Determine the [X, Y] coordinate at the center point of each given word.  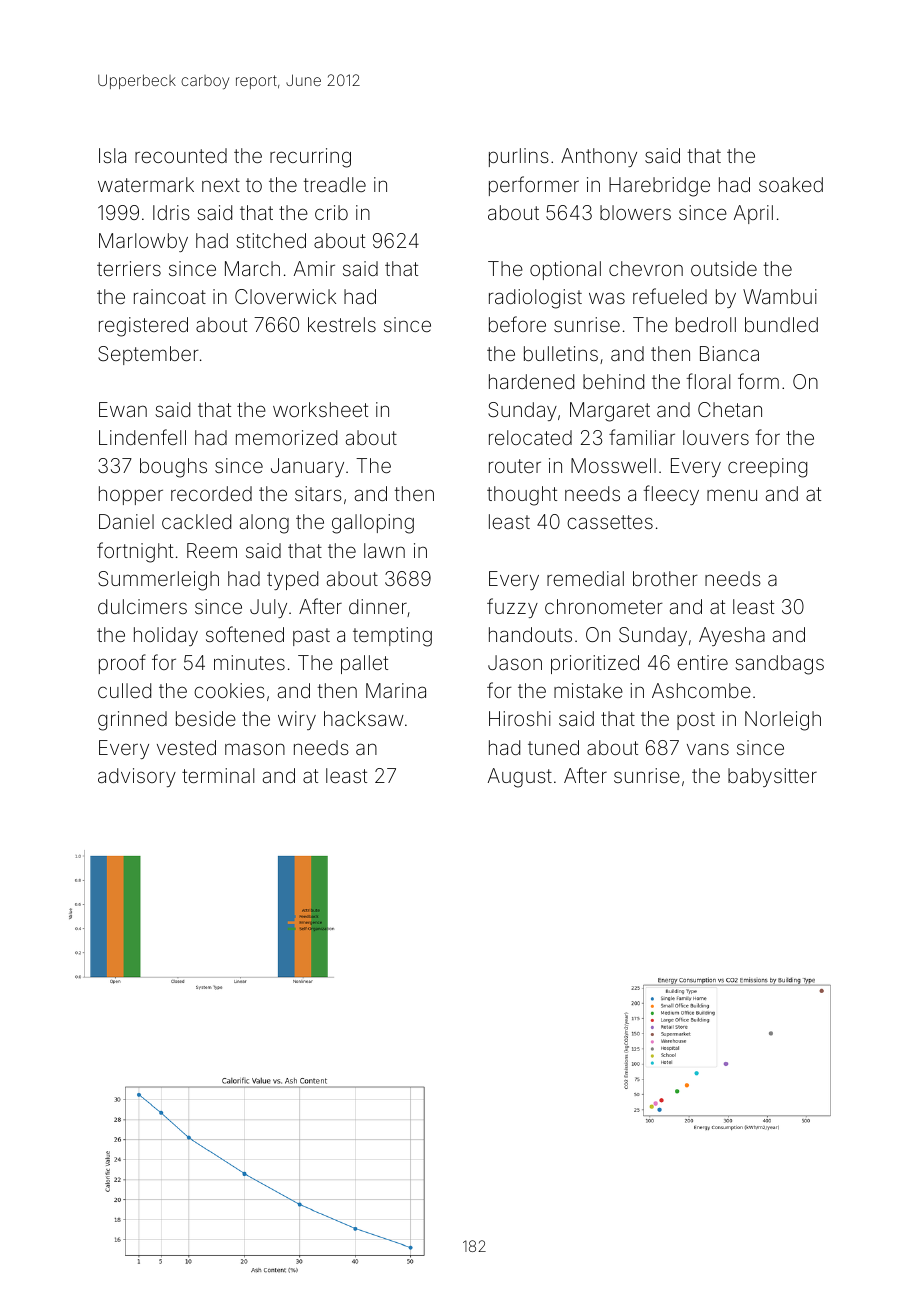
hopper [131, 495]
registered [143, 327]
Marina [396, 690]
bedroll [706, 324]
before [517, 324]
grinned [132, 721]
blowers [635, 212]
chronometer [604, 606]
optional [565, 270]
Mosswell [613, 465]
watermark [146, 184]
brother [665, 578]
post [696, 721]
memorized [286, 437]
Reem [212, 550]
